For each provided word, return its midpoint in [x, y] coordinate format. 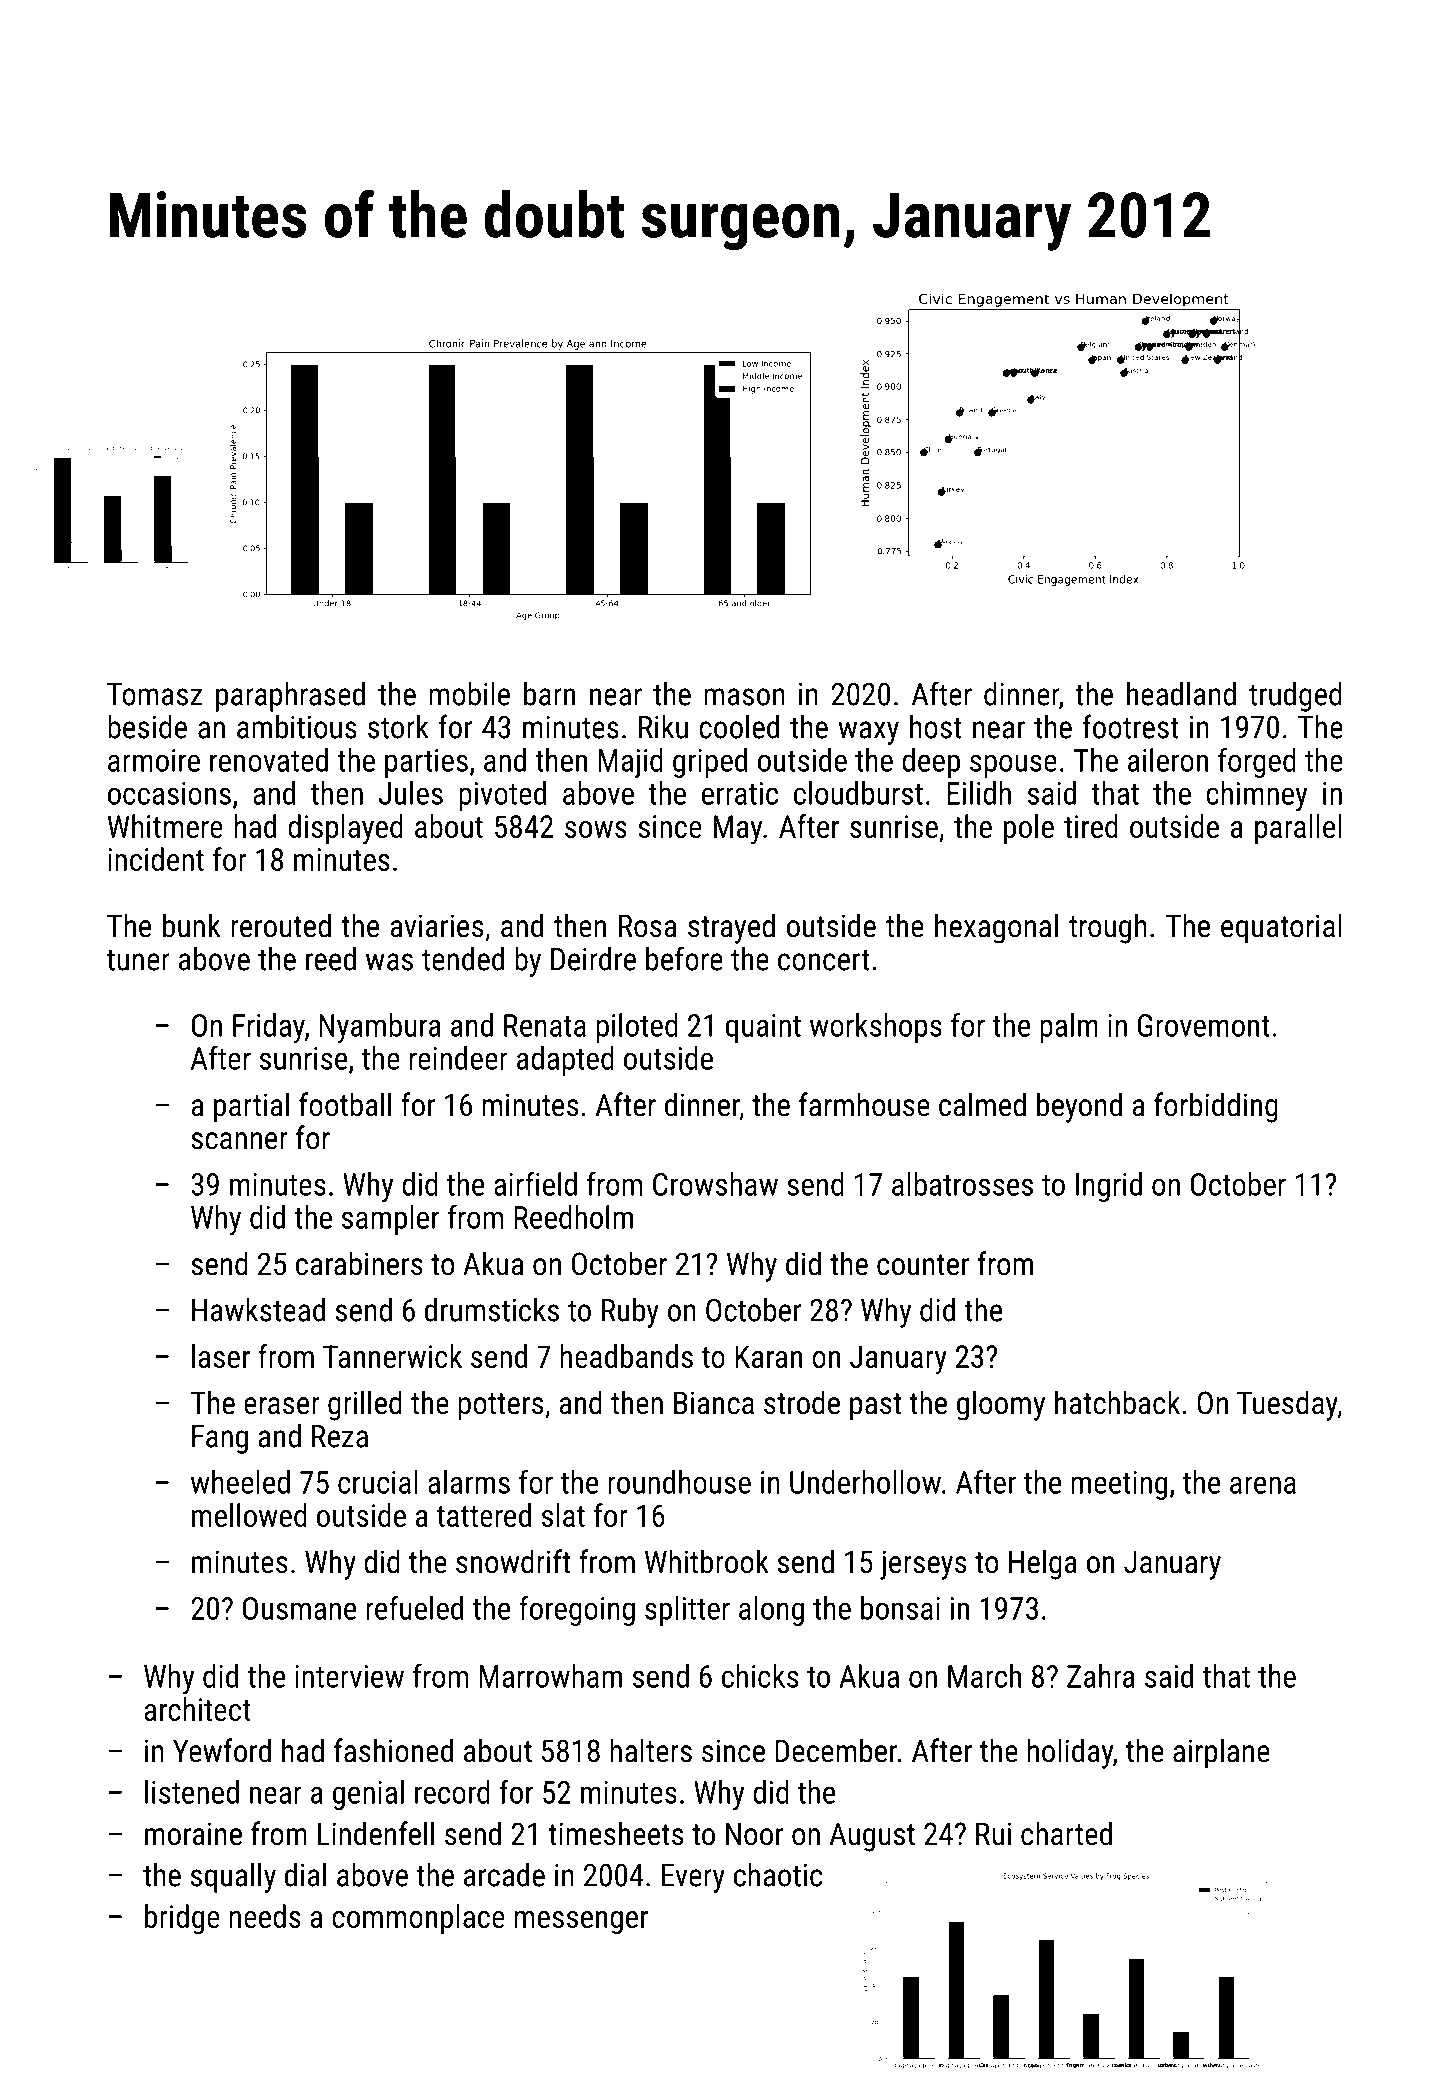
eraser [282, 1406]
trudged [1295, 697]
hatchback [1117, 1402]
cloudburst [858, 793]
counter [923, 1265]
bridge [182, 1919]
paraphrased [290, 697]
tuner [138, 960]
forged [1257, 763]
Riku [663, 727]
